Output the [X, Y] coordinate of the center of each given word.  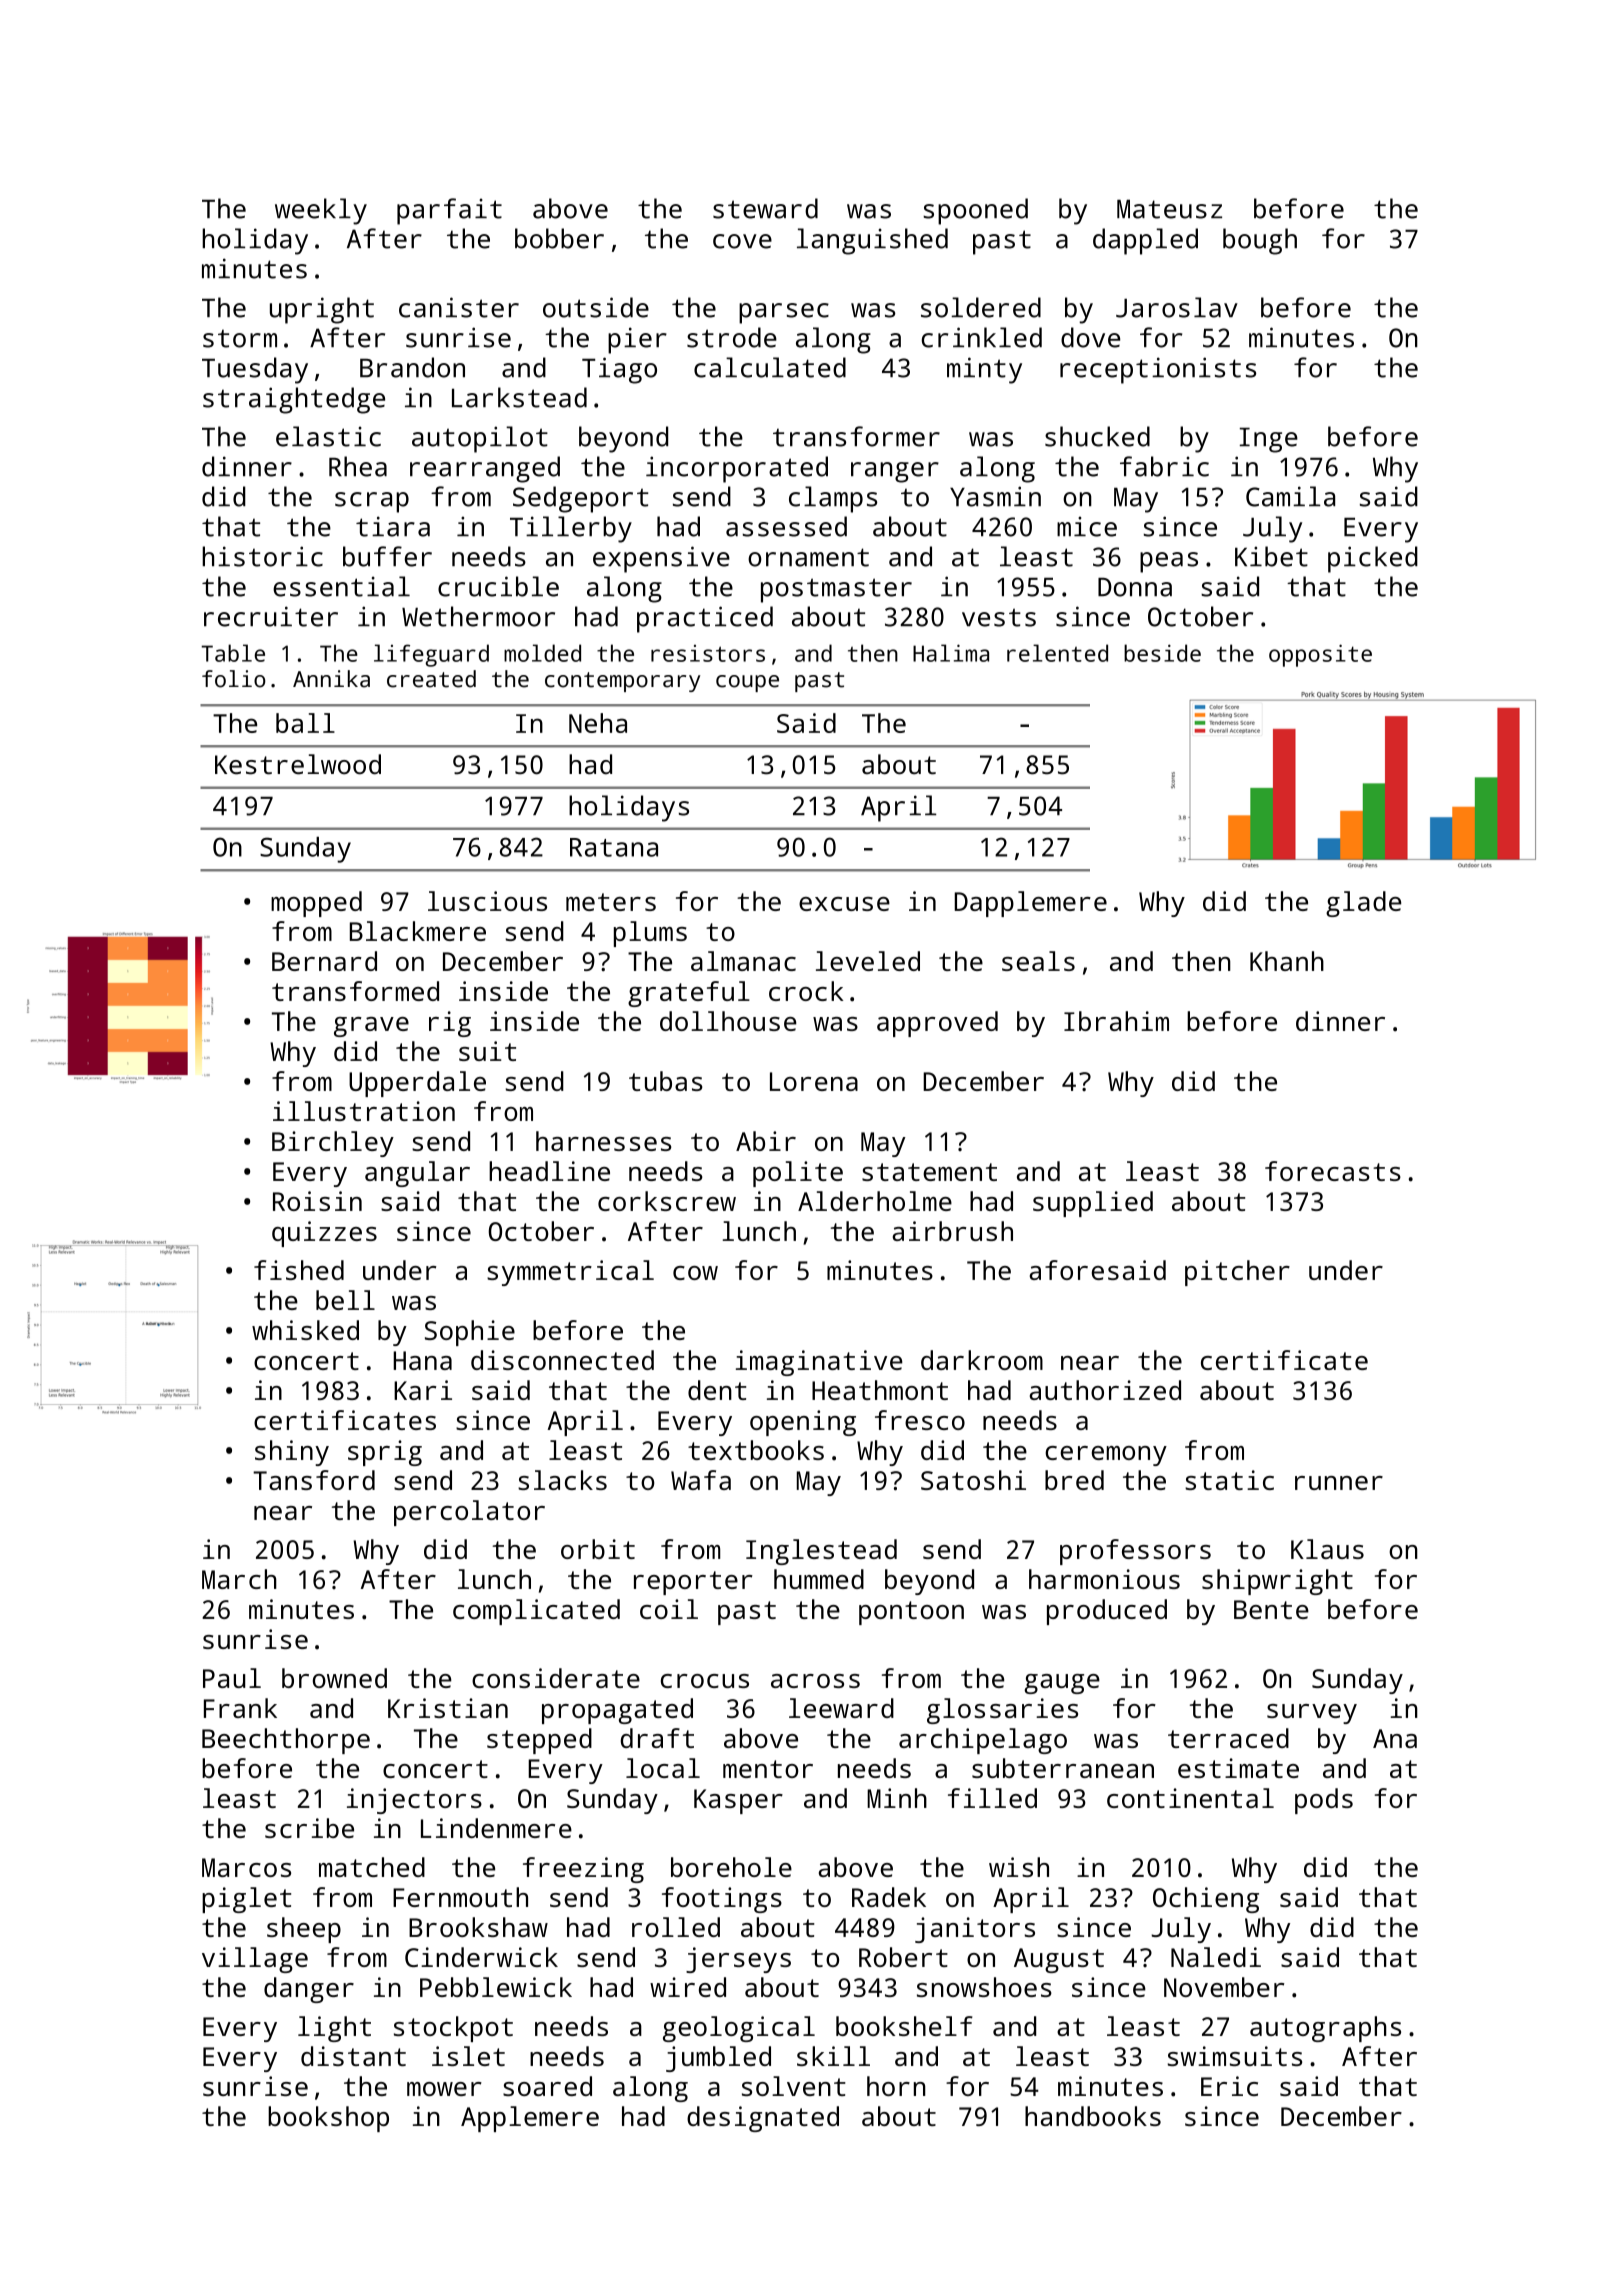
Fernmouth [460, 1897]
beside [1162, 653]
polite [798, 1174]
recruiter [271, 616]
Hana [422, 1360]
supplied [1093, 1204]
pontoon [911, 1613]
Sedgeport [581, 499]
